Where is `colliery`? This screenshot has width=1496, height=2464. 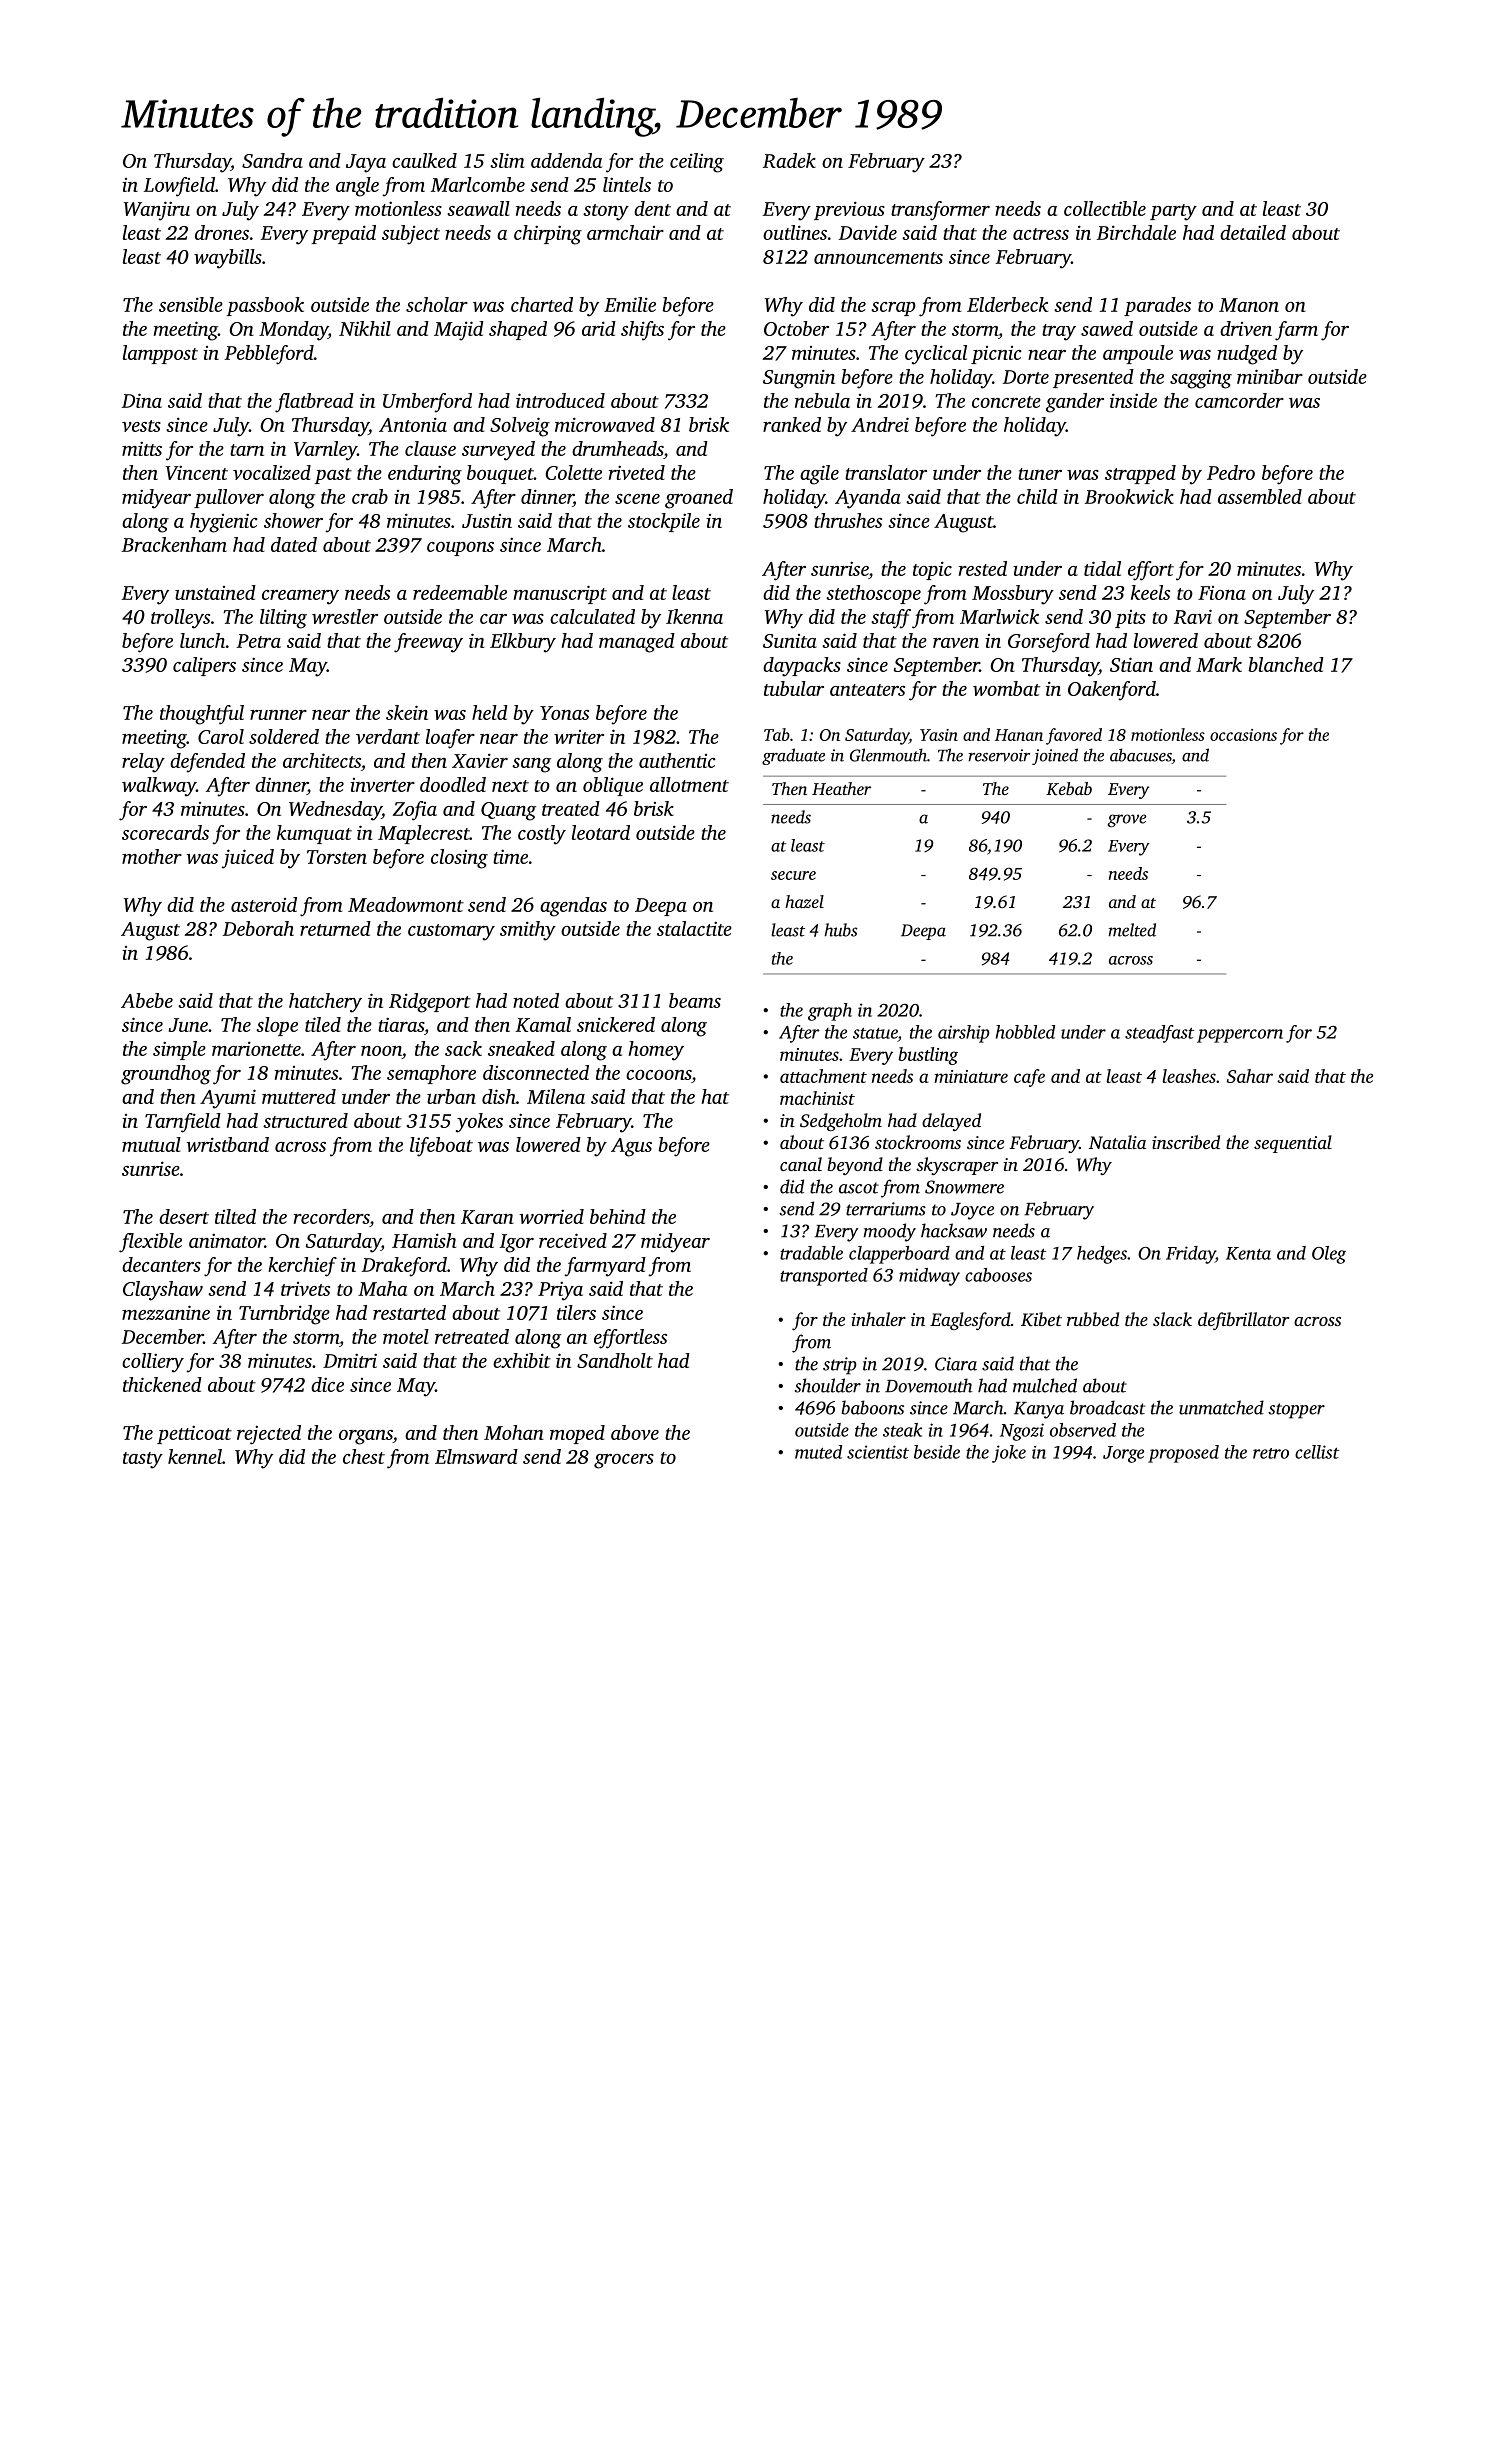 colliery is located at coordinates (153, 1363).
